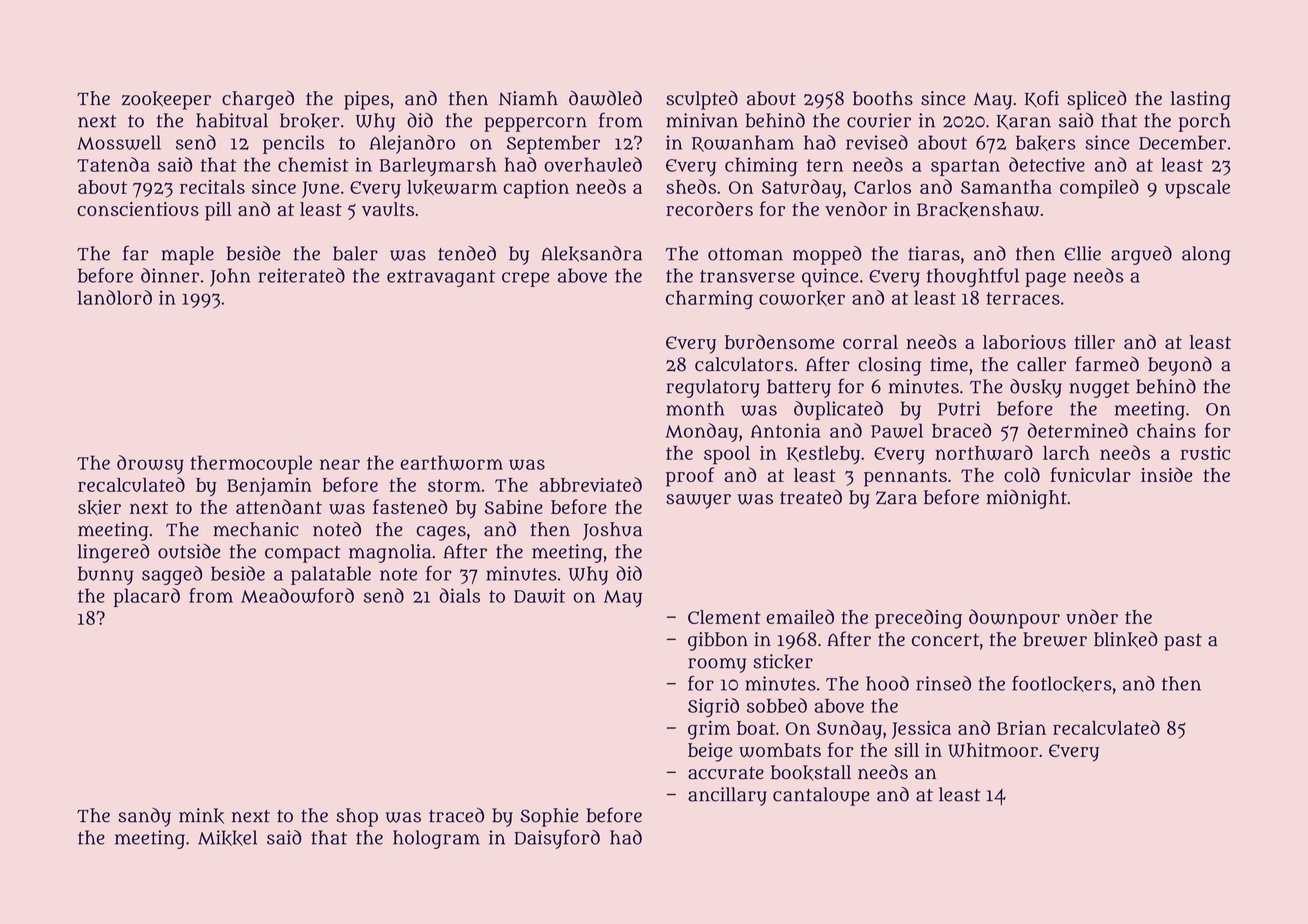 This image has width=1308, height=924. Describe the element at coordinates (114, 553) in the image. I see `lingered` at that location.
